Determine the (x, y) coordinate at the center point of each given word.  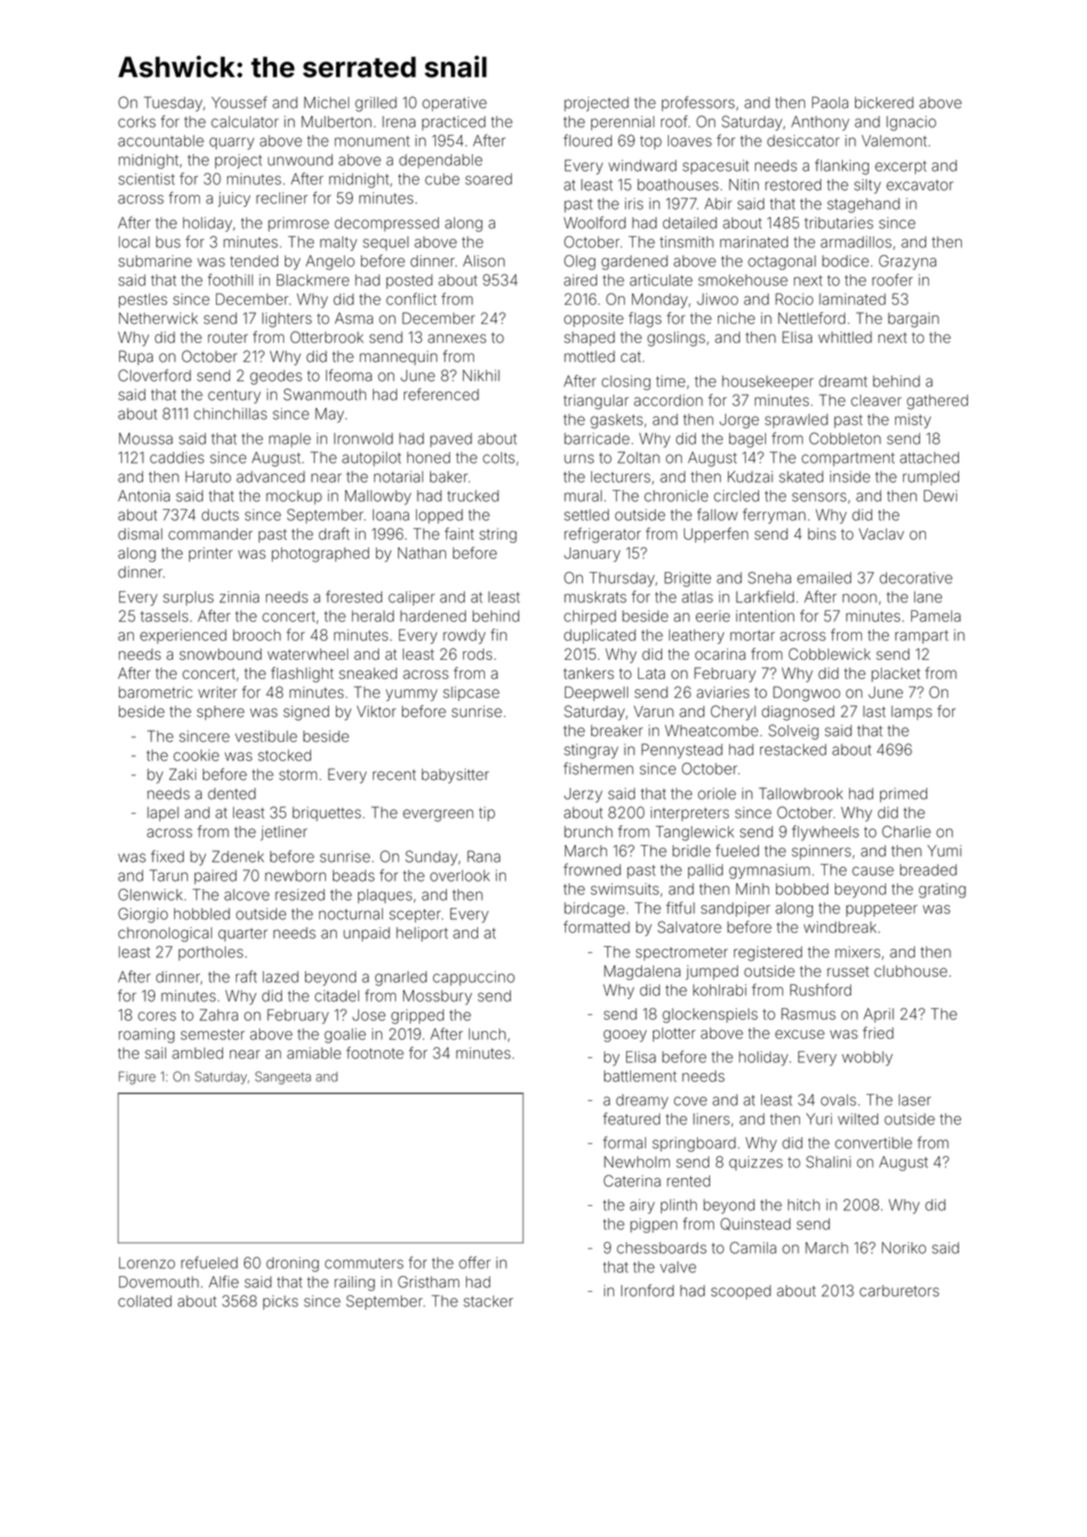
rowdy (464, 636)
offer (475, 1262)
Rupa (136, 357)
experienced (183, 636)
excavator (919, 185)
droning (292, 1264)
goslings (676, 339)
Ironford (647, 1290)
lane (928, 597)
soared (488, 179)
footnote (375, 1053)
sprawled (796, 421)
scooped (741, 1292)
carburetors (899, 1291)
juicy (234, 199)
